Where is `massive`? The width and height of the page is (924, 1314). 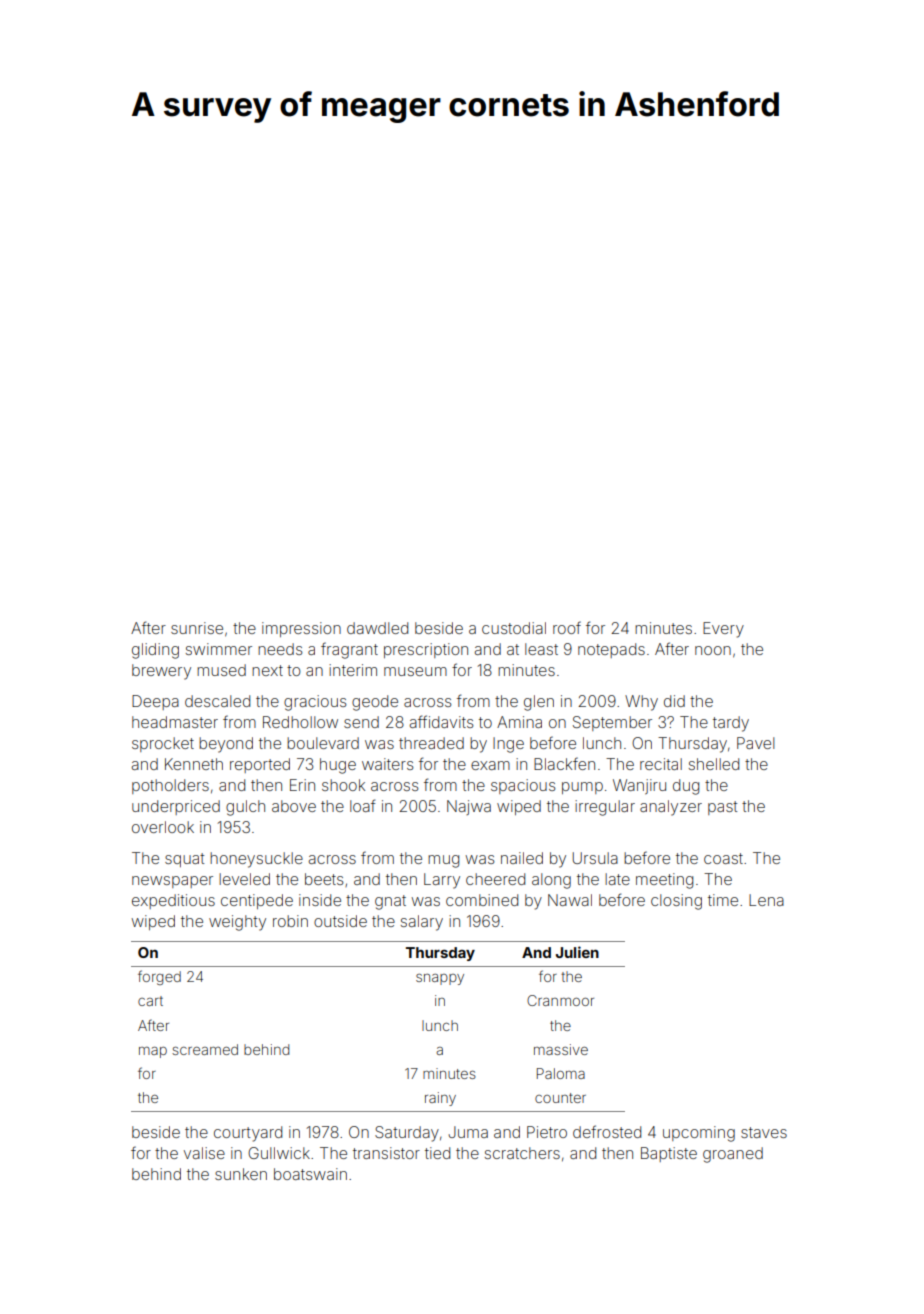
massive is located at coordinates (561, 1049).
